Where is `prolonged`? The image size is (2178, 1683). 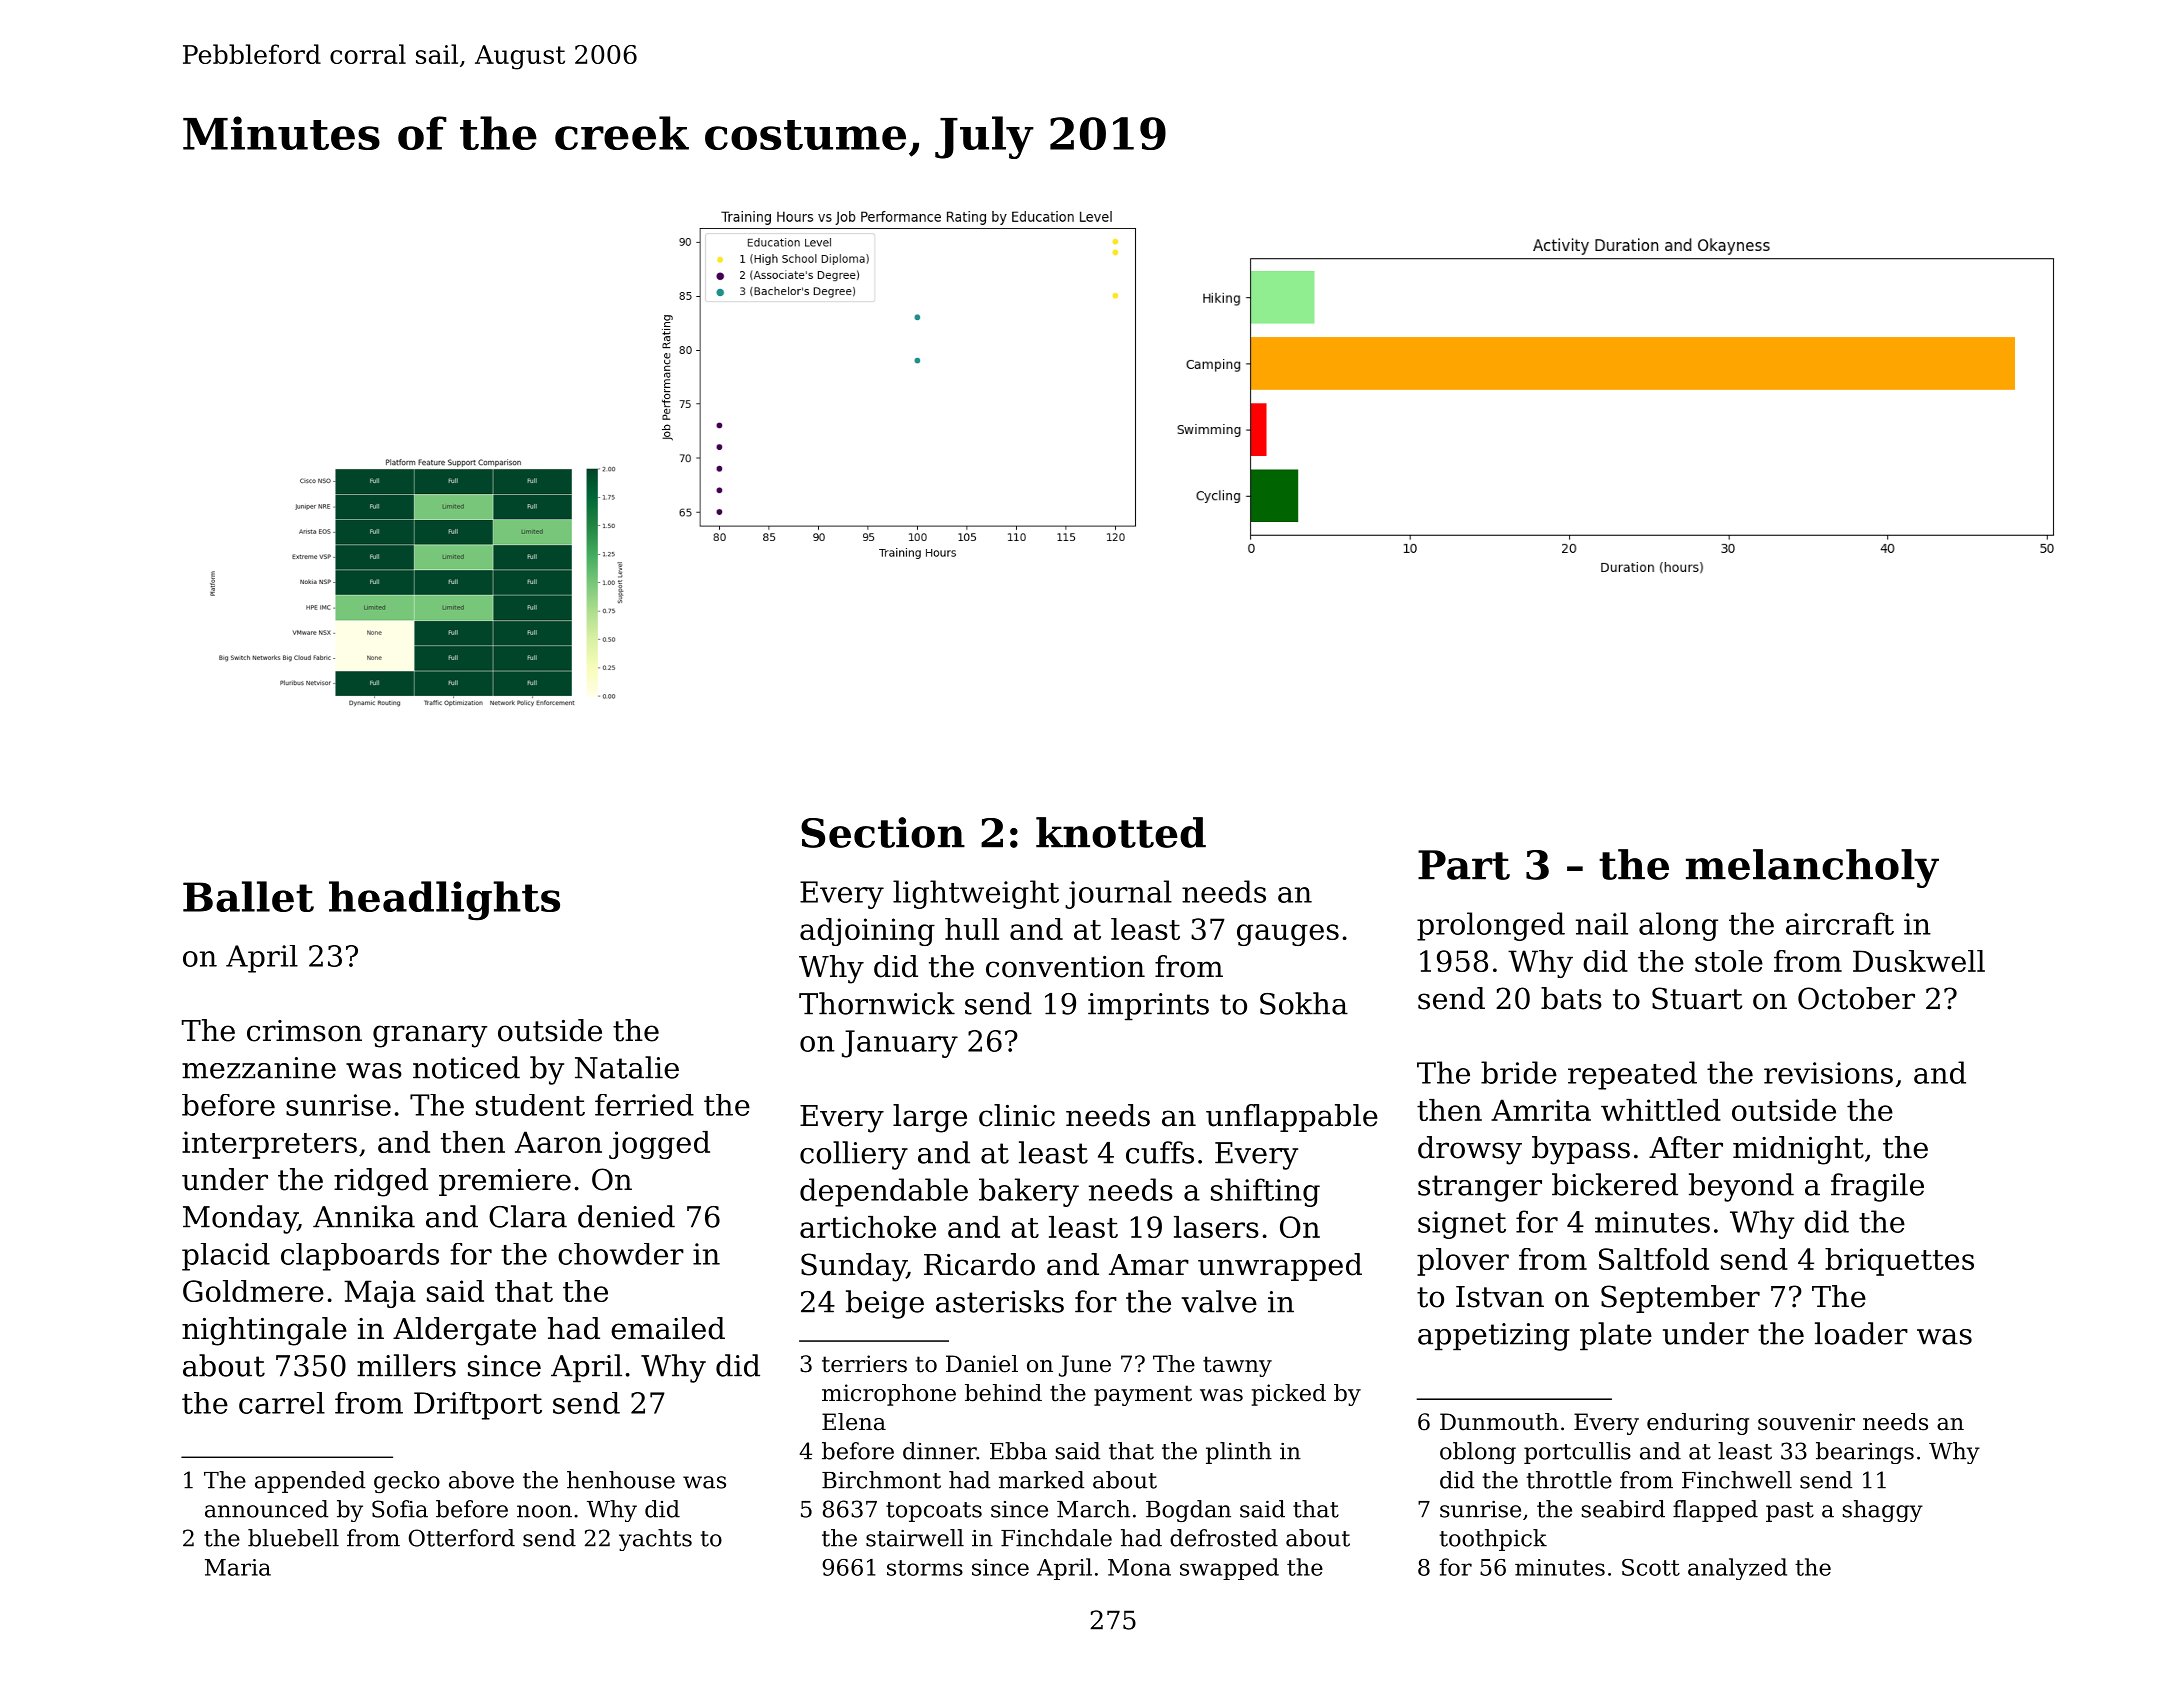
prolonged is located at coordinates (1491, 926).
